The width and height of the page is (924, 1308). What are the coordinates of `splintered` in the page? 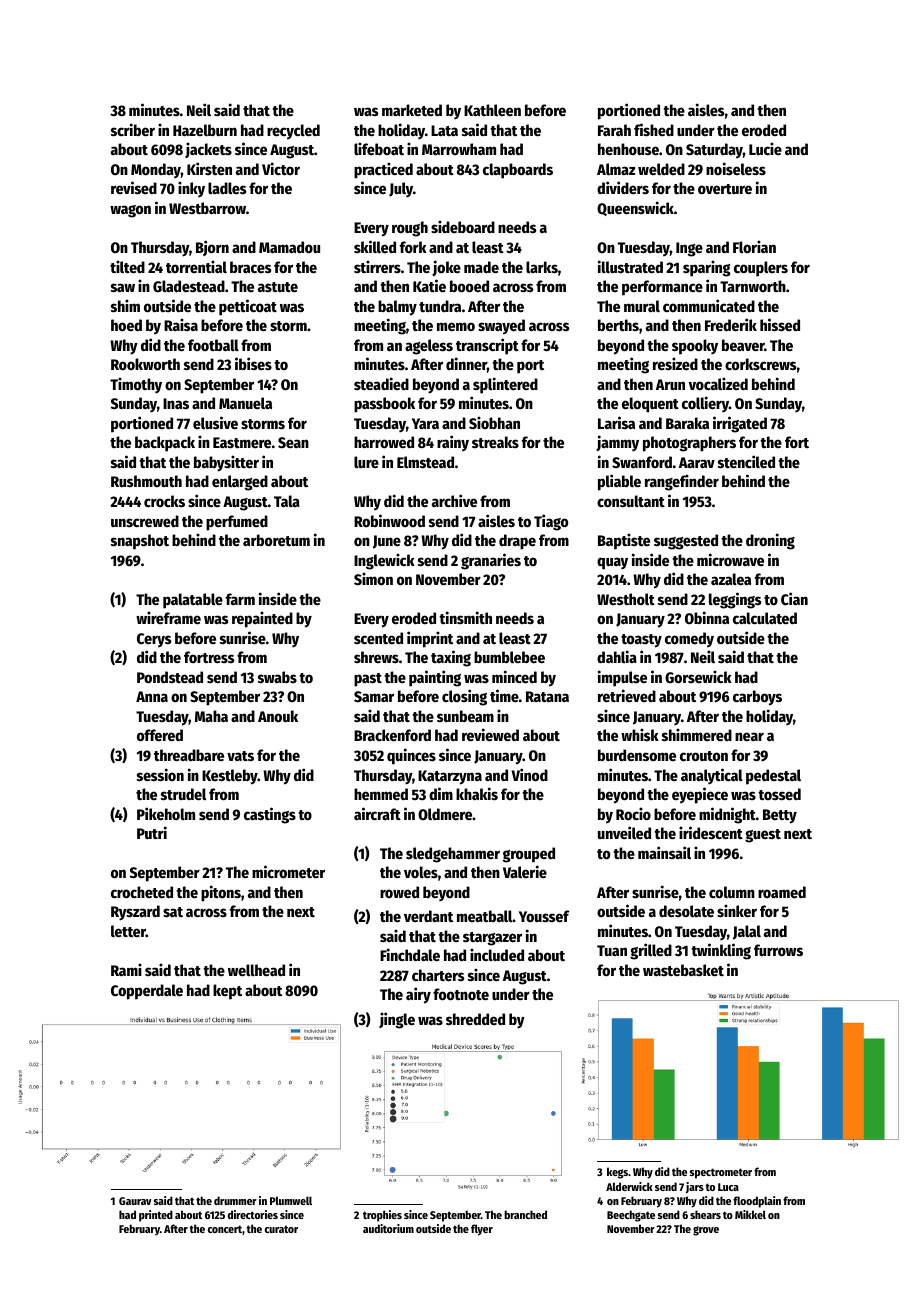 It's located at (505, 385).
